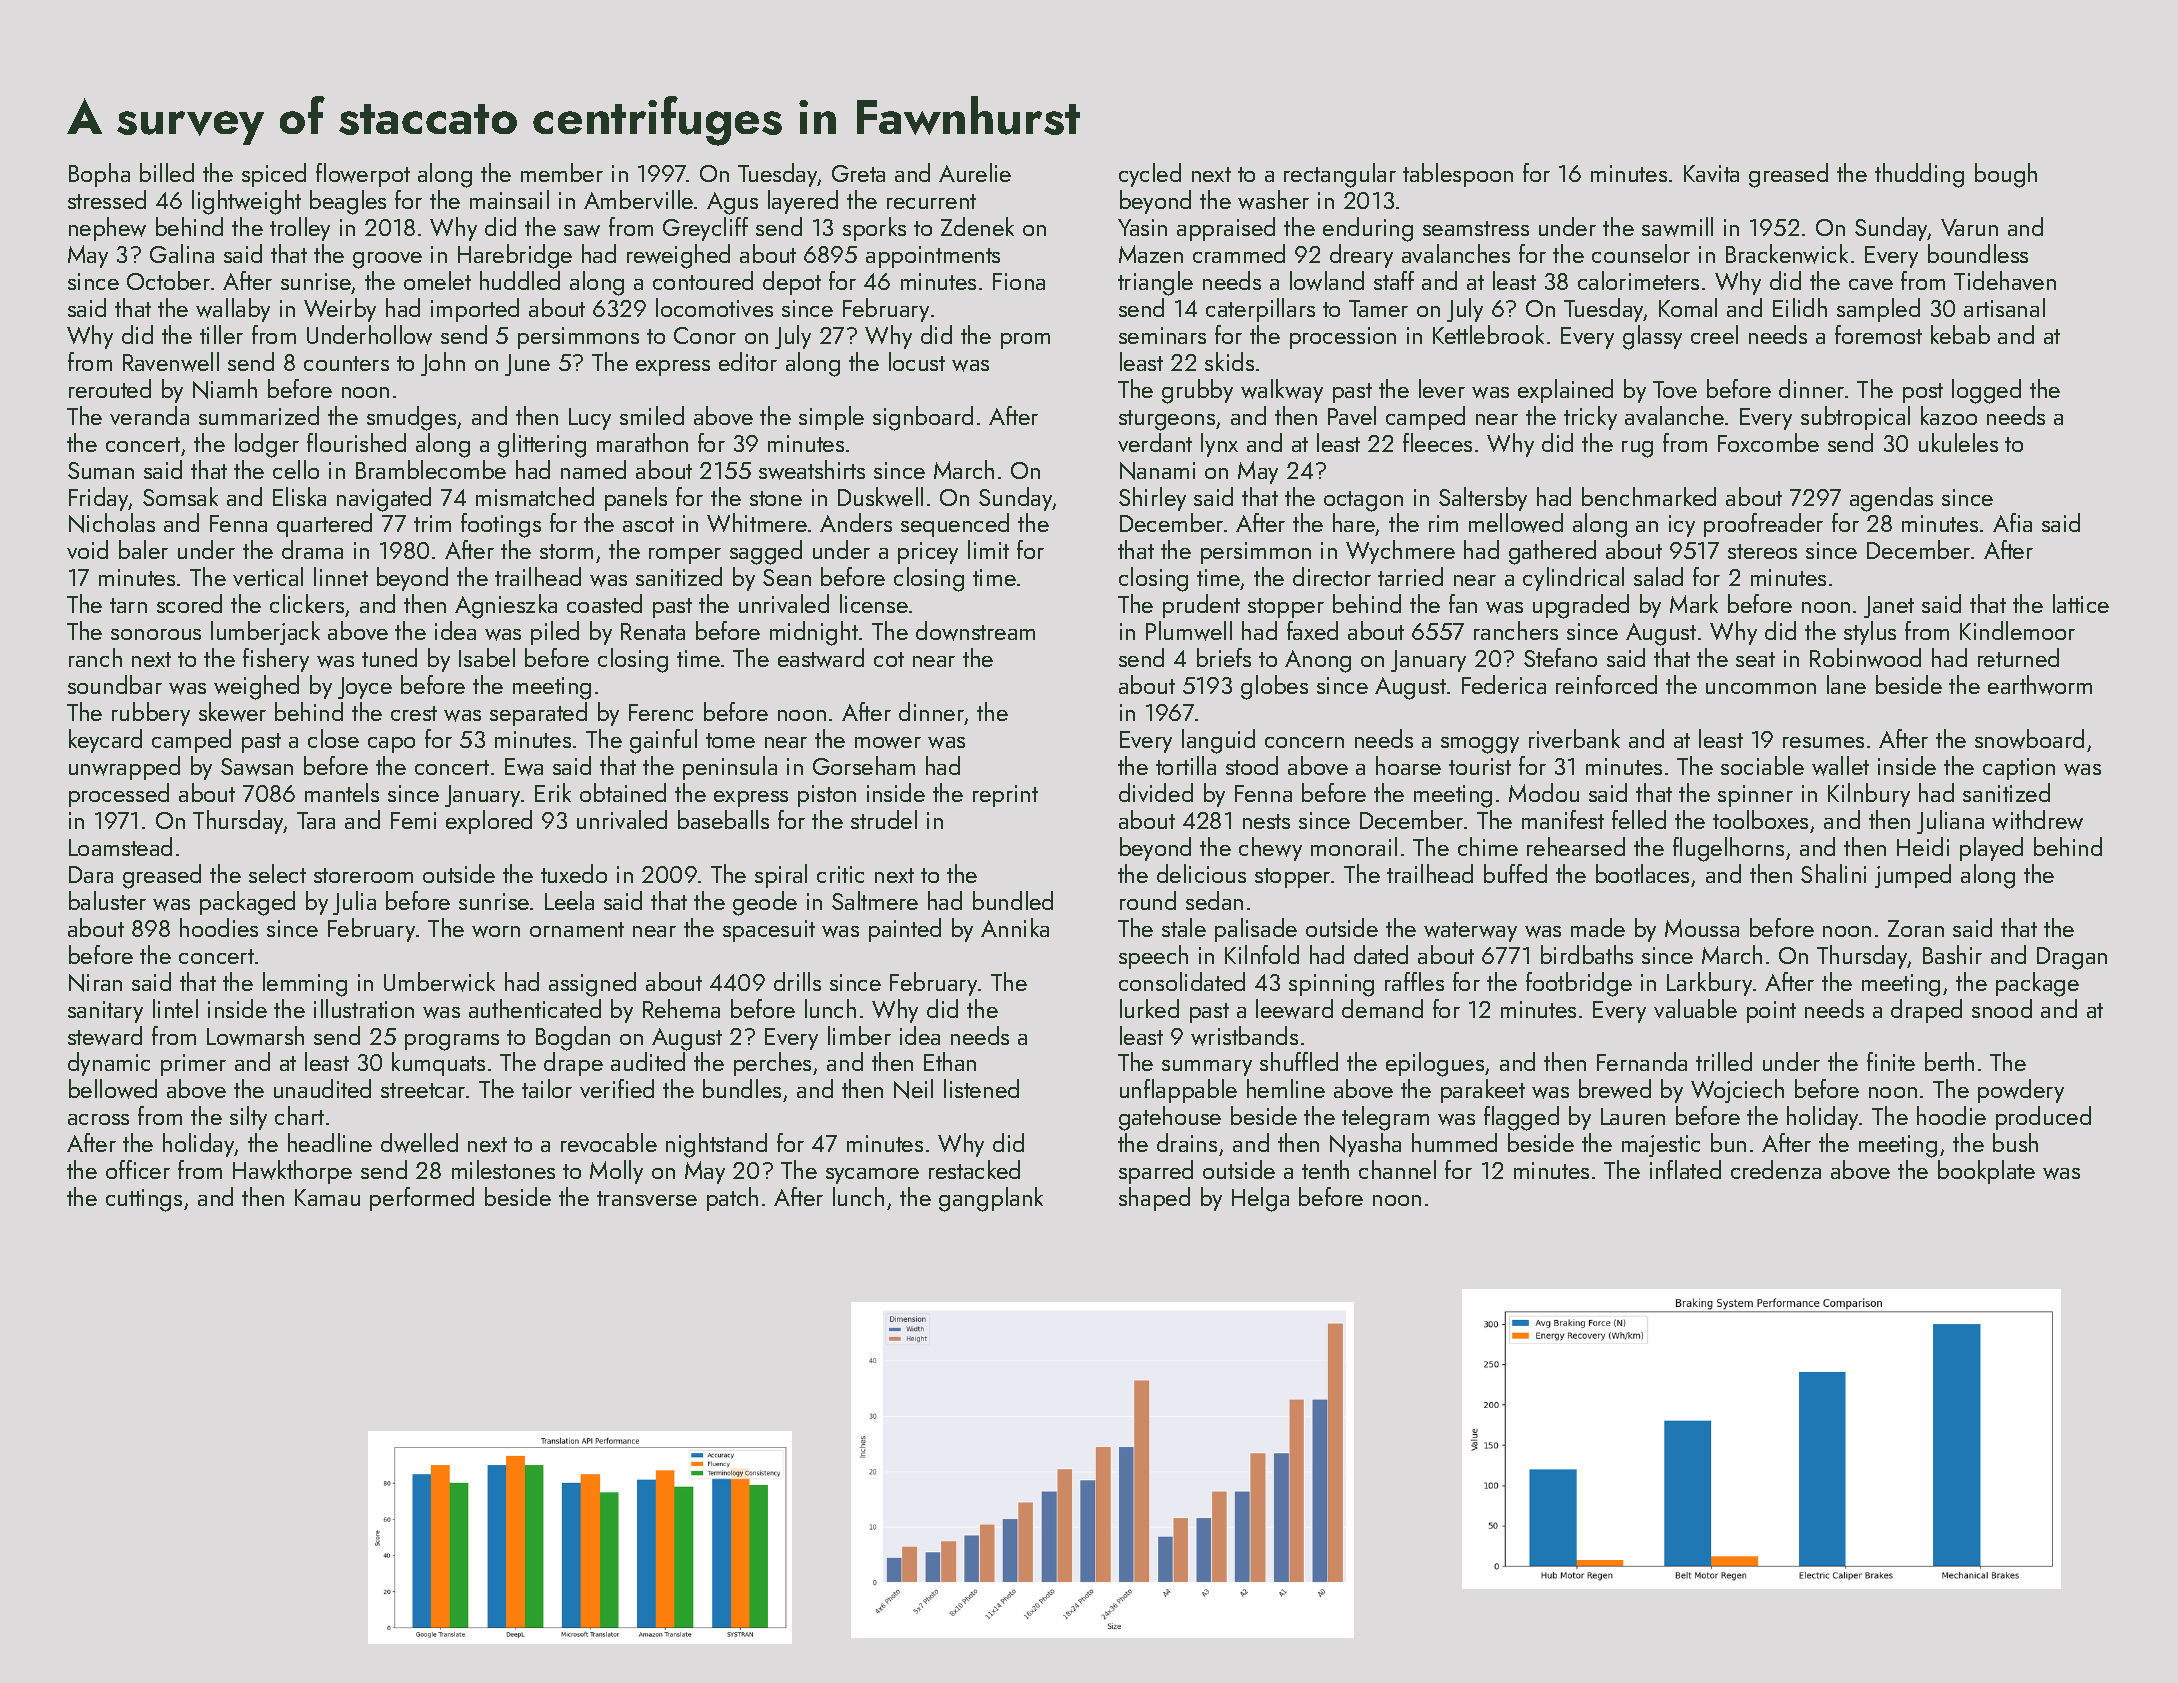 This screenshot has width=2178, height=1683. I want to click on sedan, so click(1214, 900).
